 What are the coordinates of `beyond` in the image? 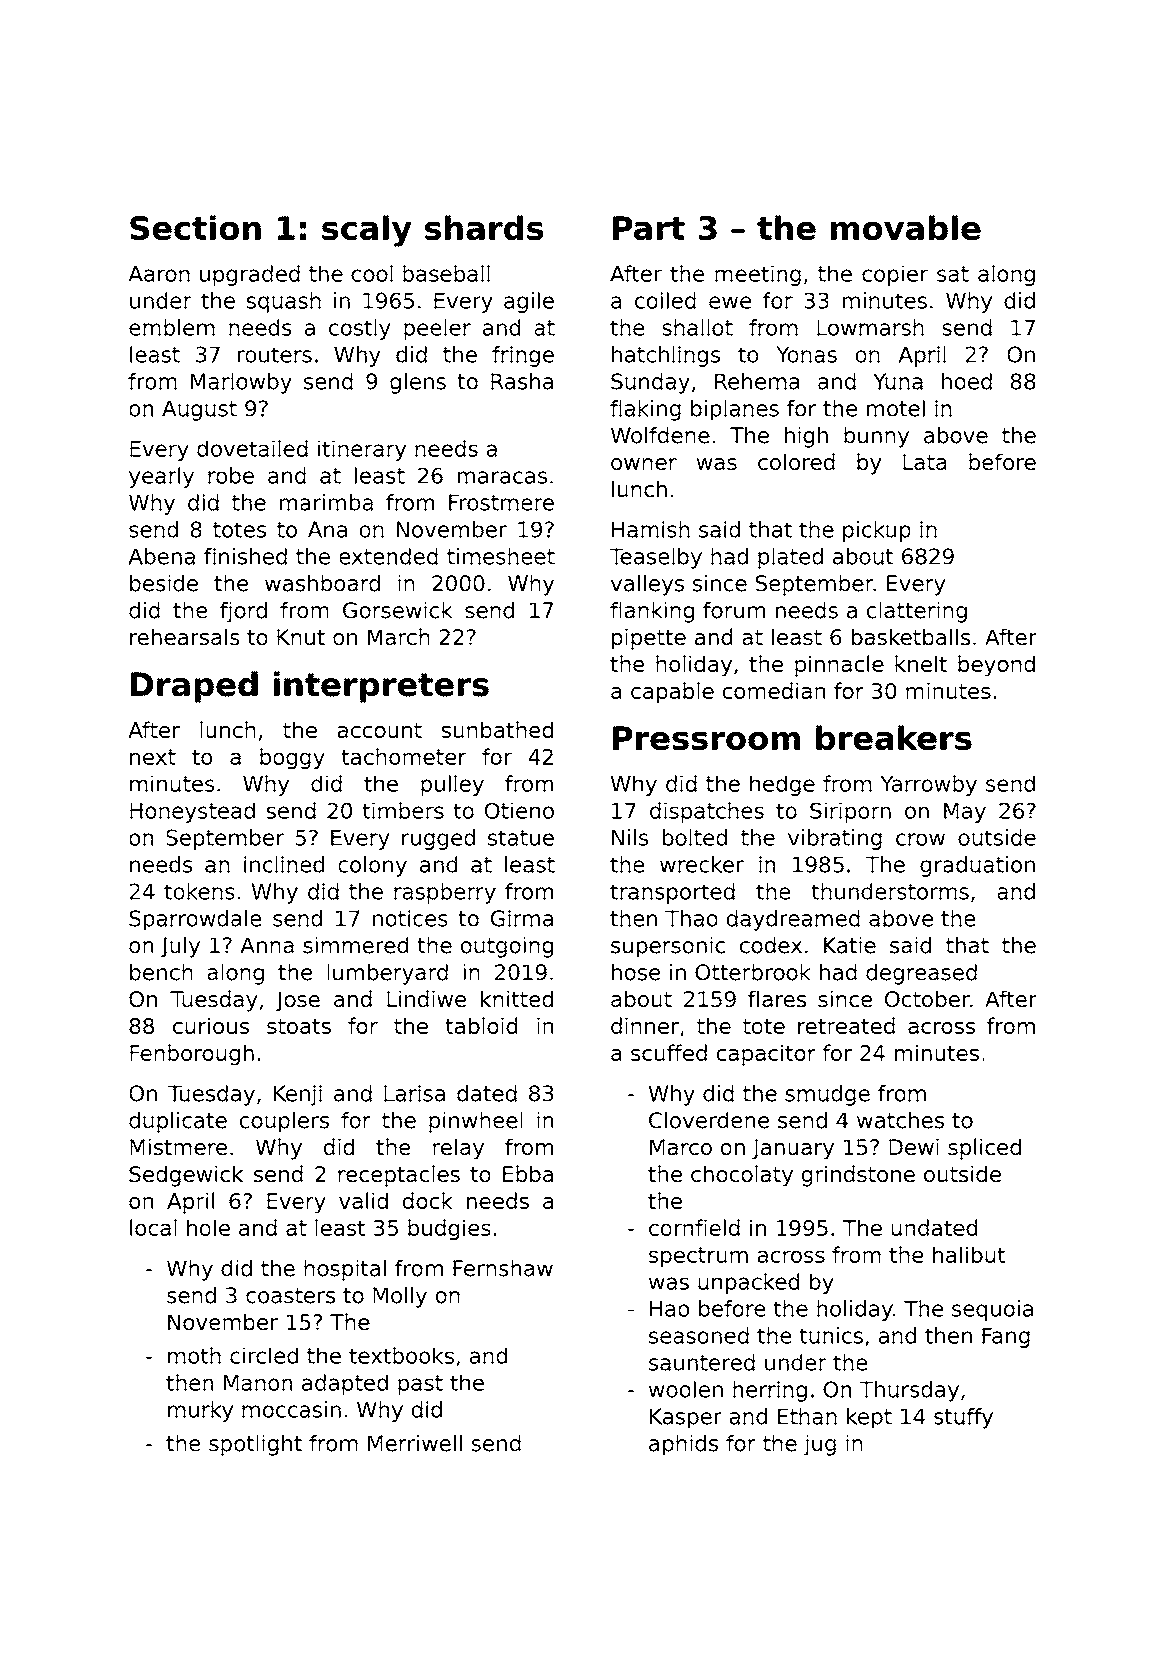 It's located at (996, 666).
